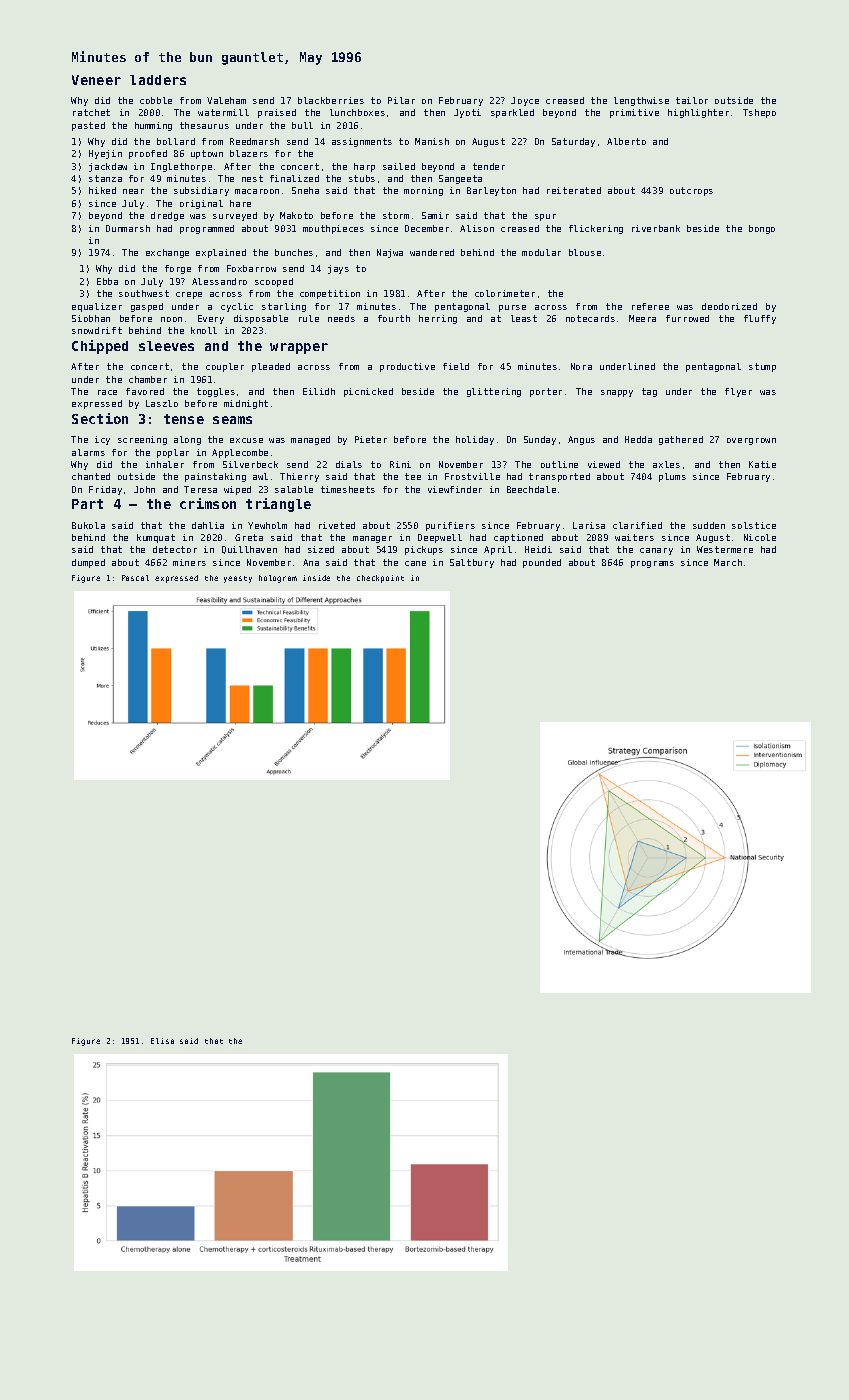 The height and width of the screenshot is (1400, 849). What do you see at coordinates (135, 578) in the screenshot?
I see `Pascal` at bounding box center [135, 578].
